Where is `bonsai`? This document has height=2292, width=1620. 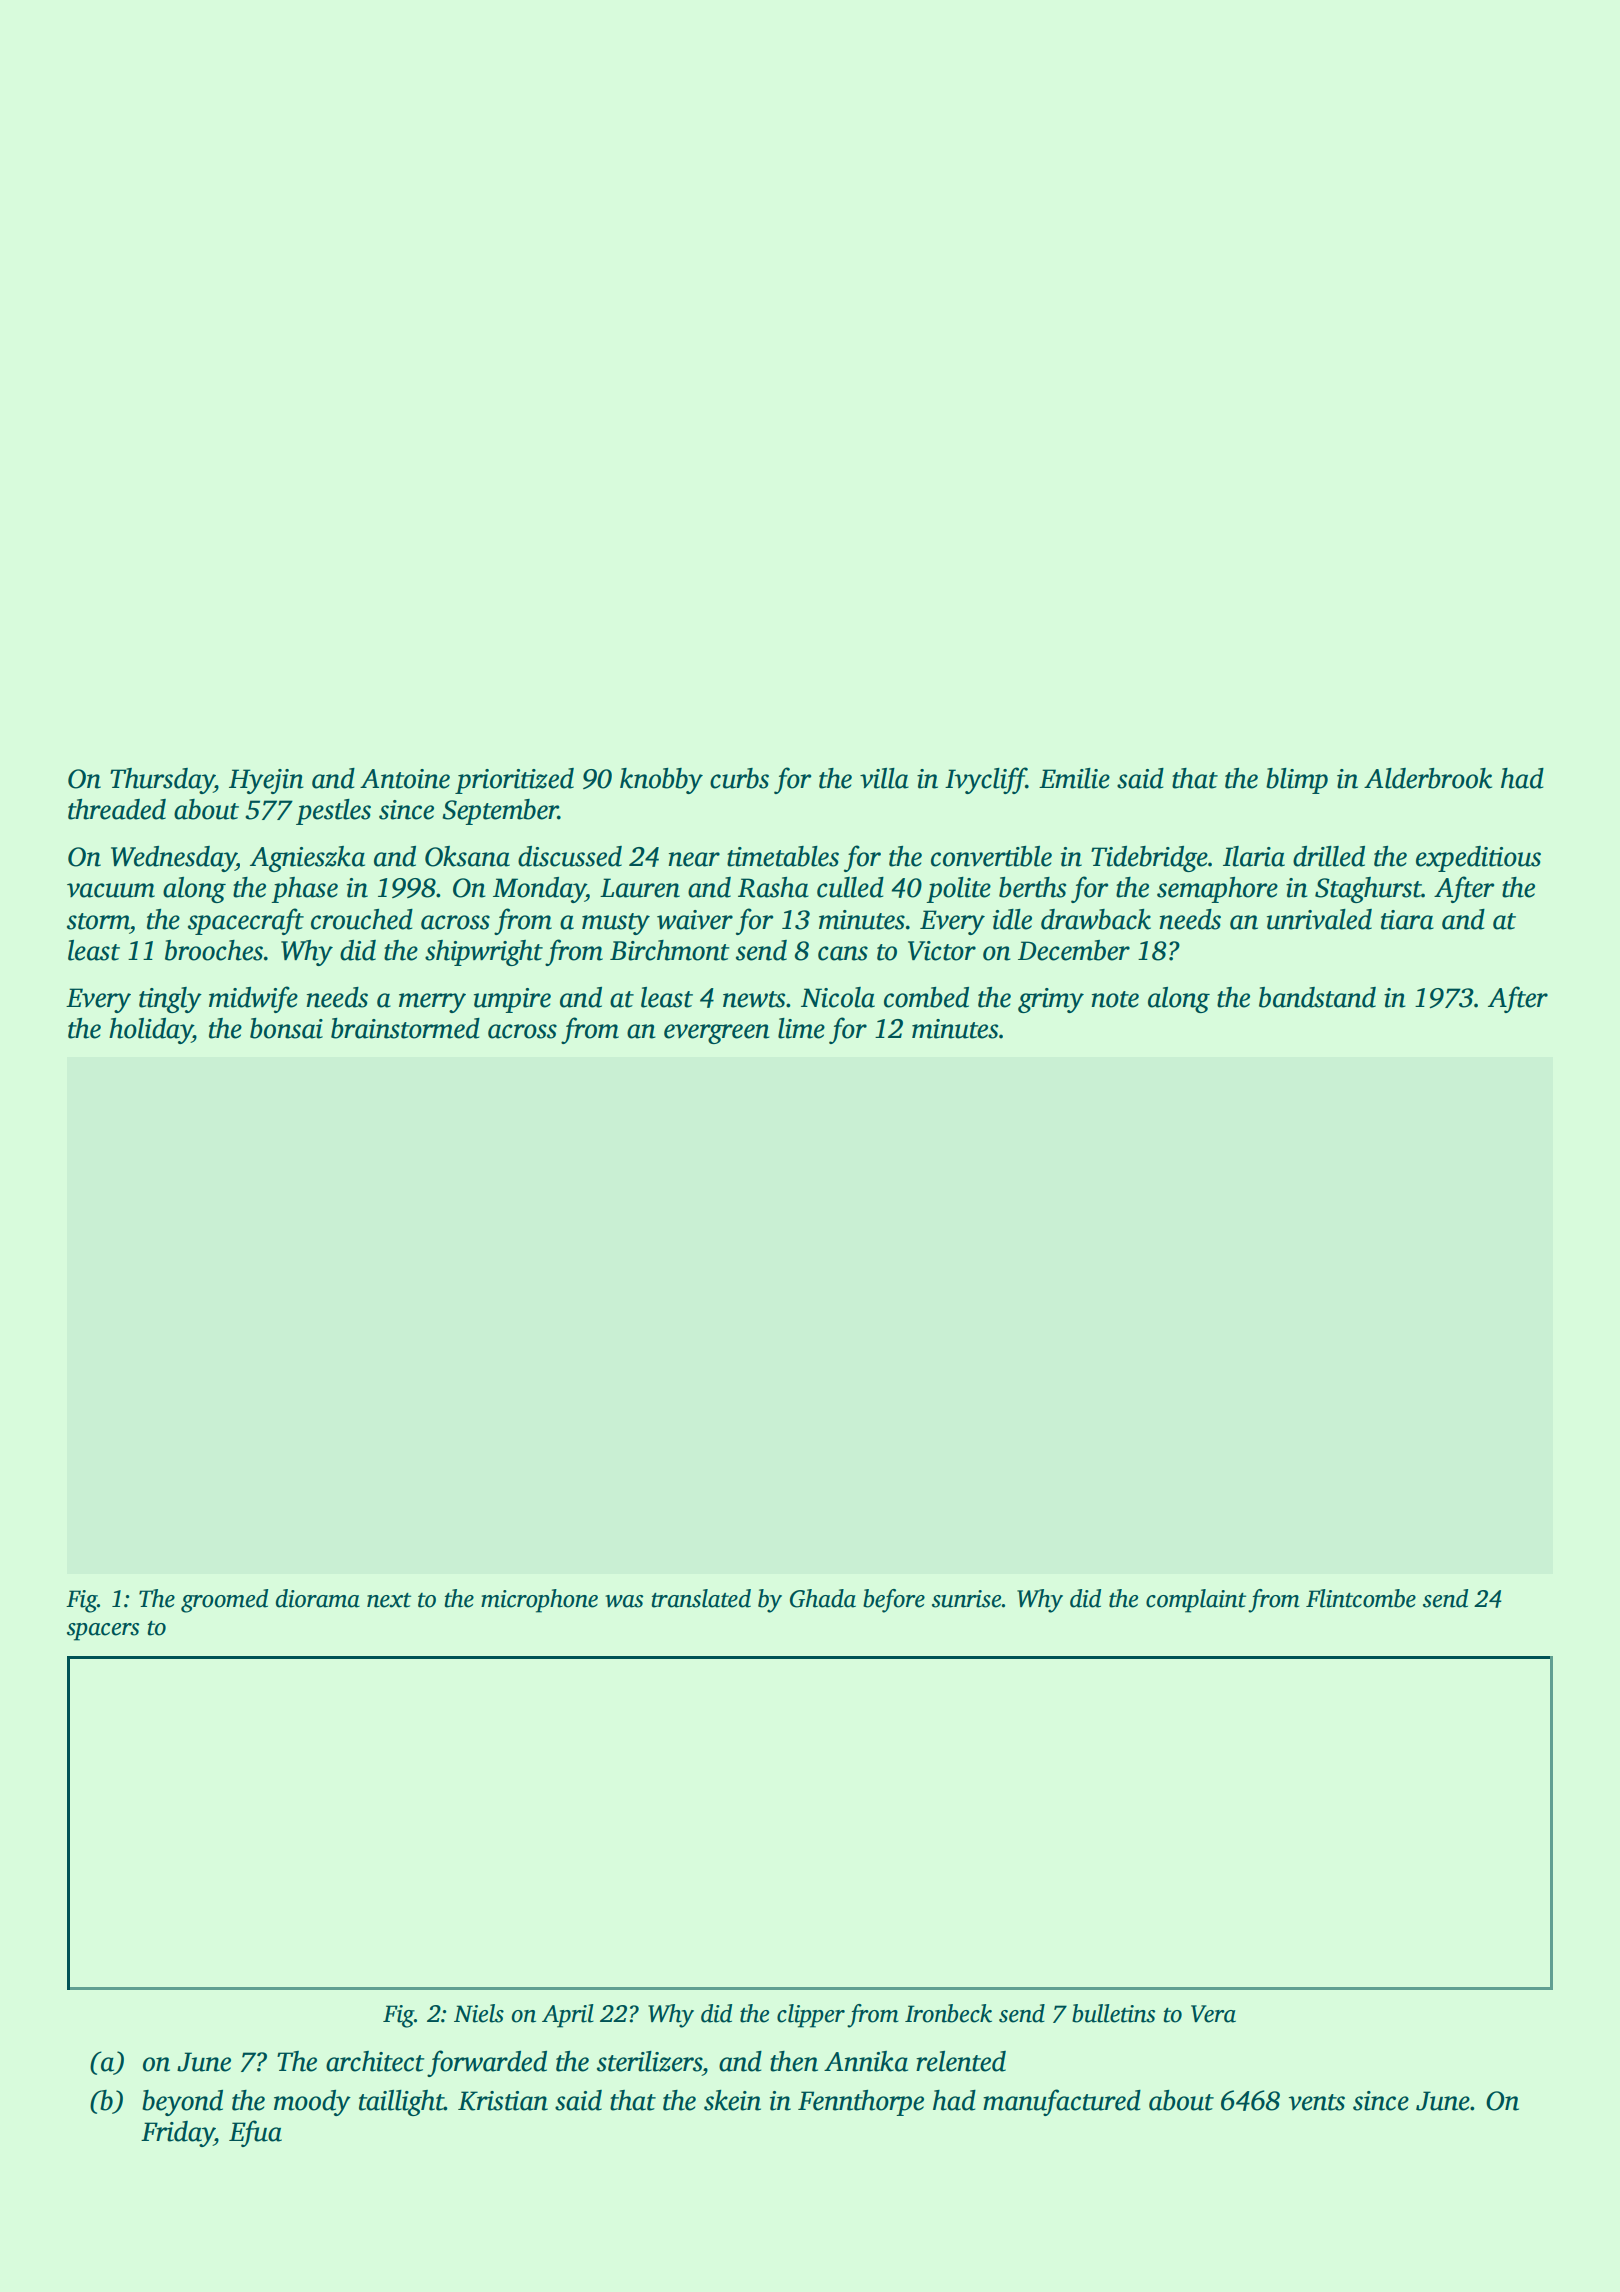
bonsai is located at coordinates (286, 1028).
